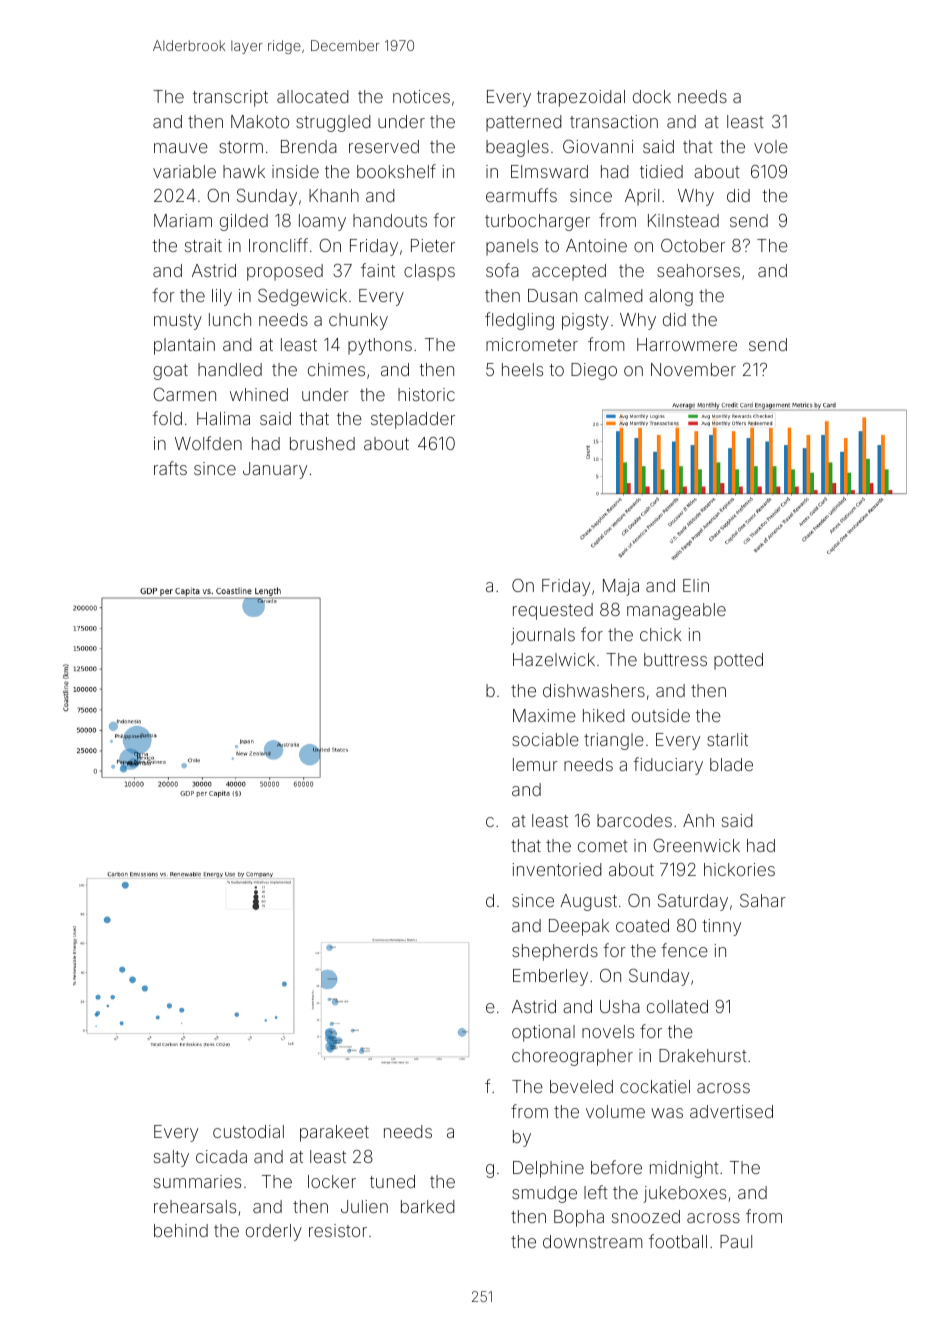 This screenshot has width=941, height=1336. Describe the element at coordinates (334, 195) in the screenshot. I see `Khanh` at that location.
